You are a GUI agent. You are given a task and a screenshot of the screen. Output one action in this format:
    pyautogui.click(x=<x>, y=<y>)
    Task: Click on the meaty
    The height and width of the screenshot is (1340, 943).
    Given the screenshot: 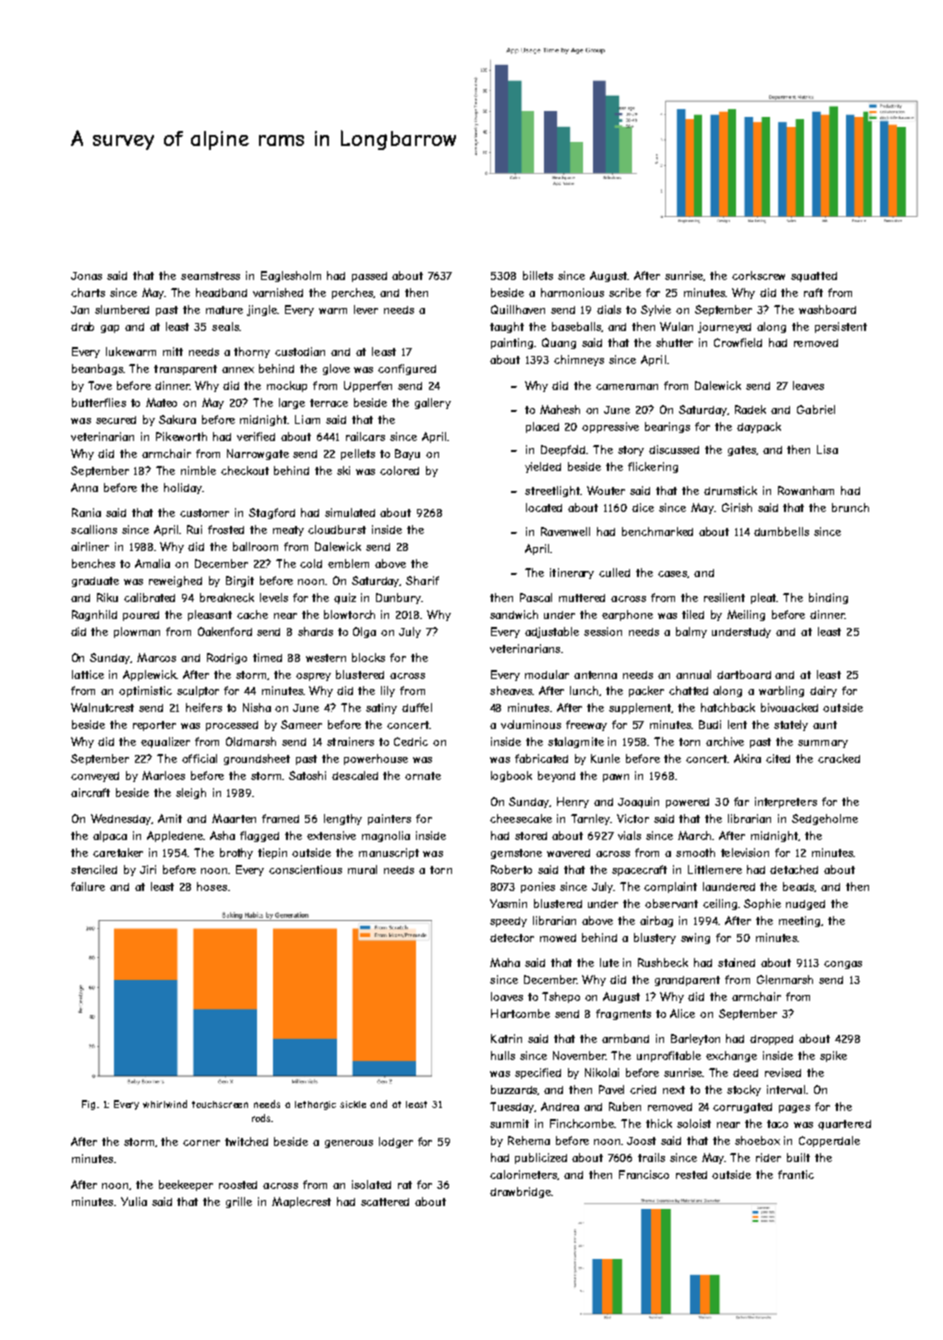 What is the action you would take?
    pyautogui.click(x=288, y=531)
